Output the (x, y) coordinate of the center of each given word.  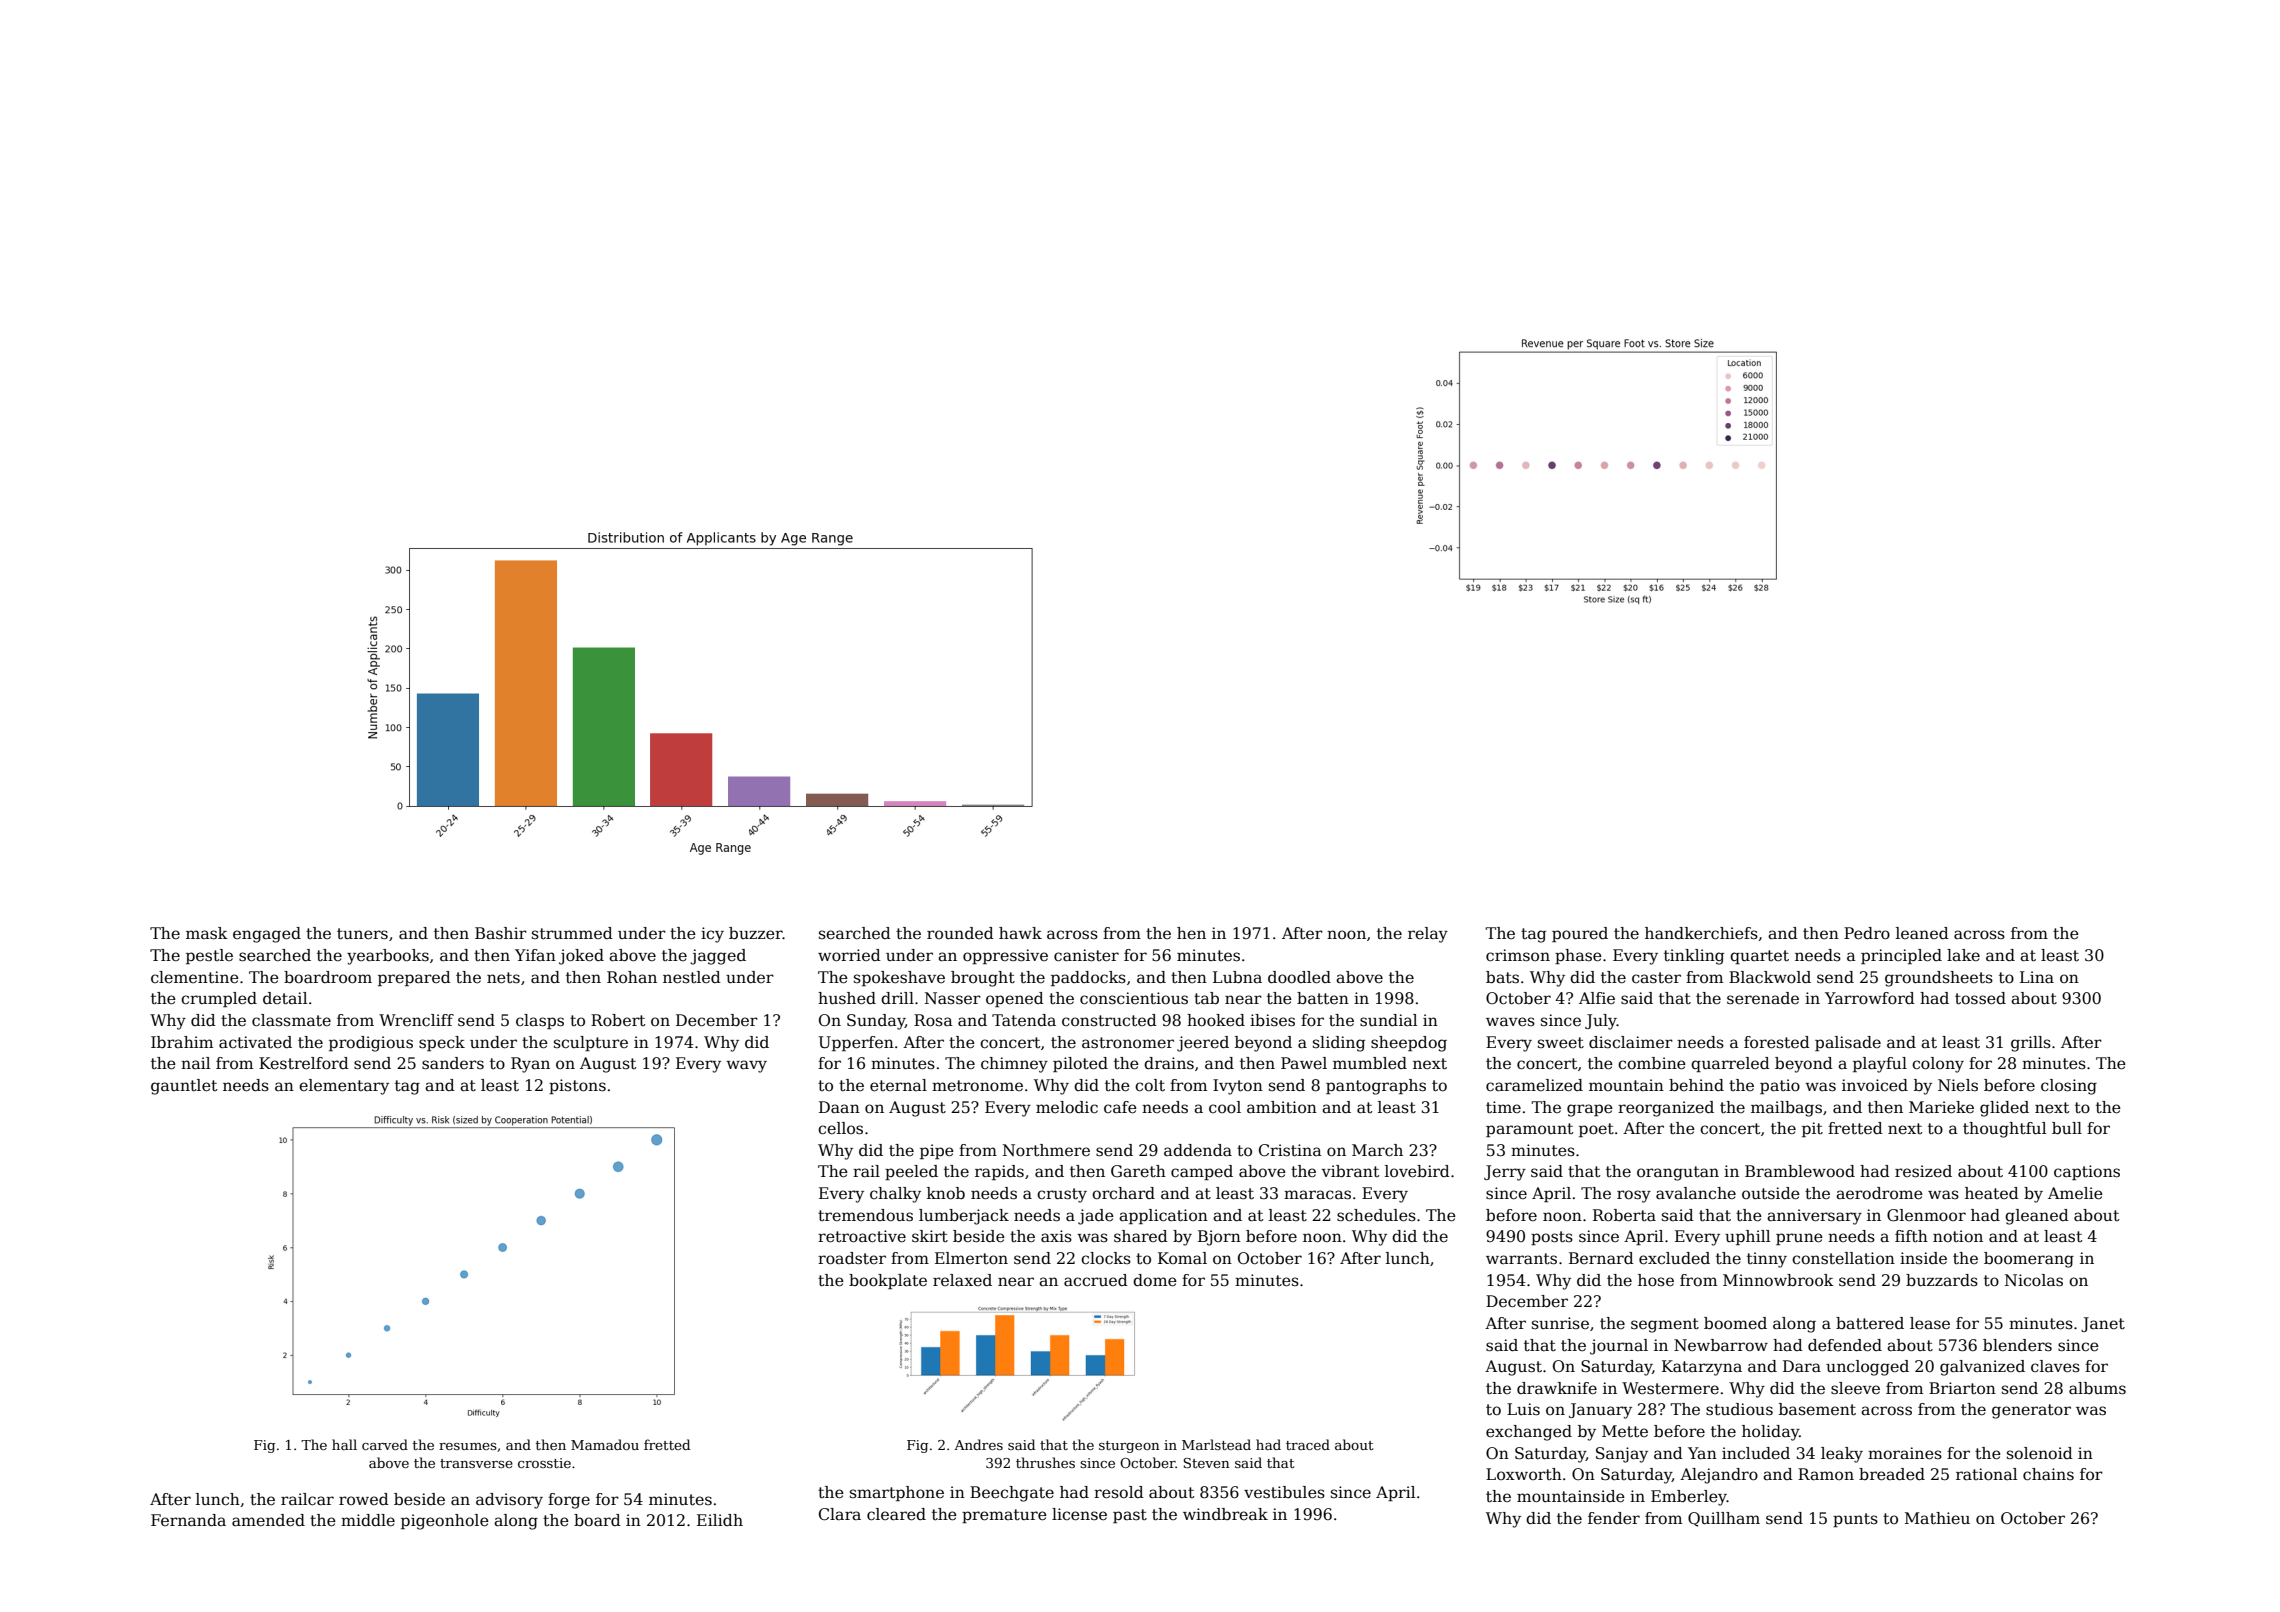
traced (1308, 1444)
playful (1880, 1065)
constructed (1109, 1020)
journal (1619, 1347)
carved (385, 1444)
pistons (577, 1086)
